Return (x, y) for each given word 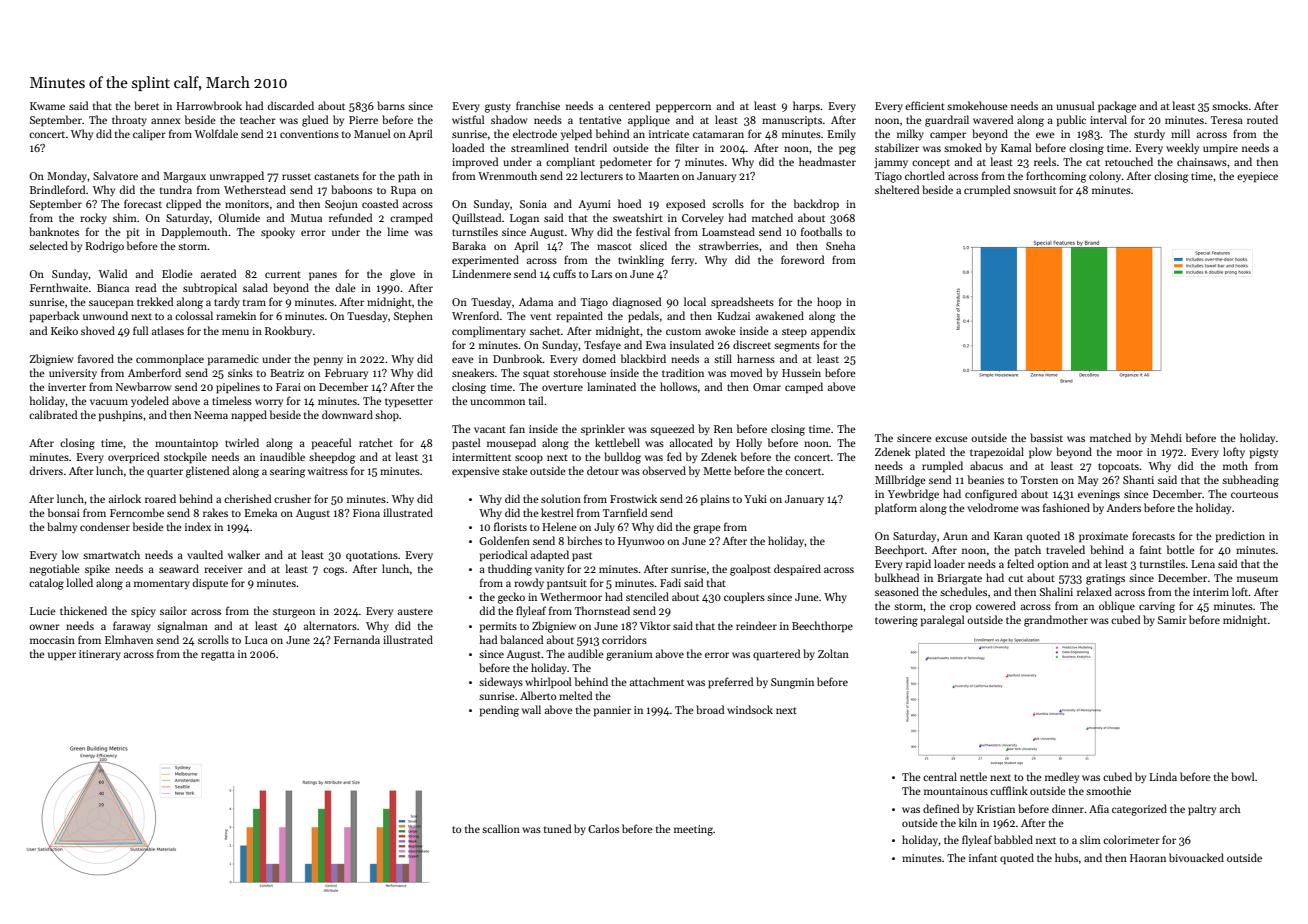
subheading (1250, 481)
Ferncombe (137, 512)
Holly (749, 443)
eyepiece (1257, 177)
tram (254, 302)
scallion (501, 828)
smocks (1230, 105)
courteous (1254, 494)
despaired (797, 570)
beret (146, 105)
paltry (1202, 810)
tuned (557, 828)
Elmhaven (129, 639)
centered (629, 105)
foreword (802, 259)
